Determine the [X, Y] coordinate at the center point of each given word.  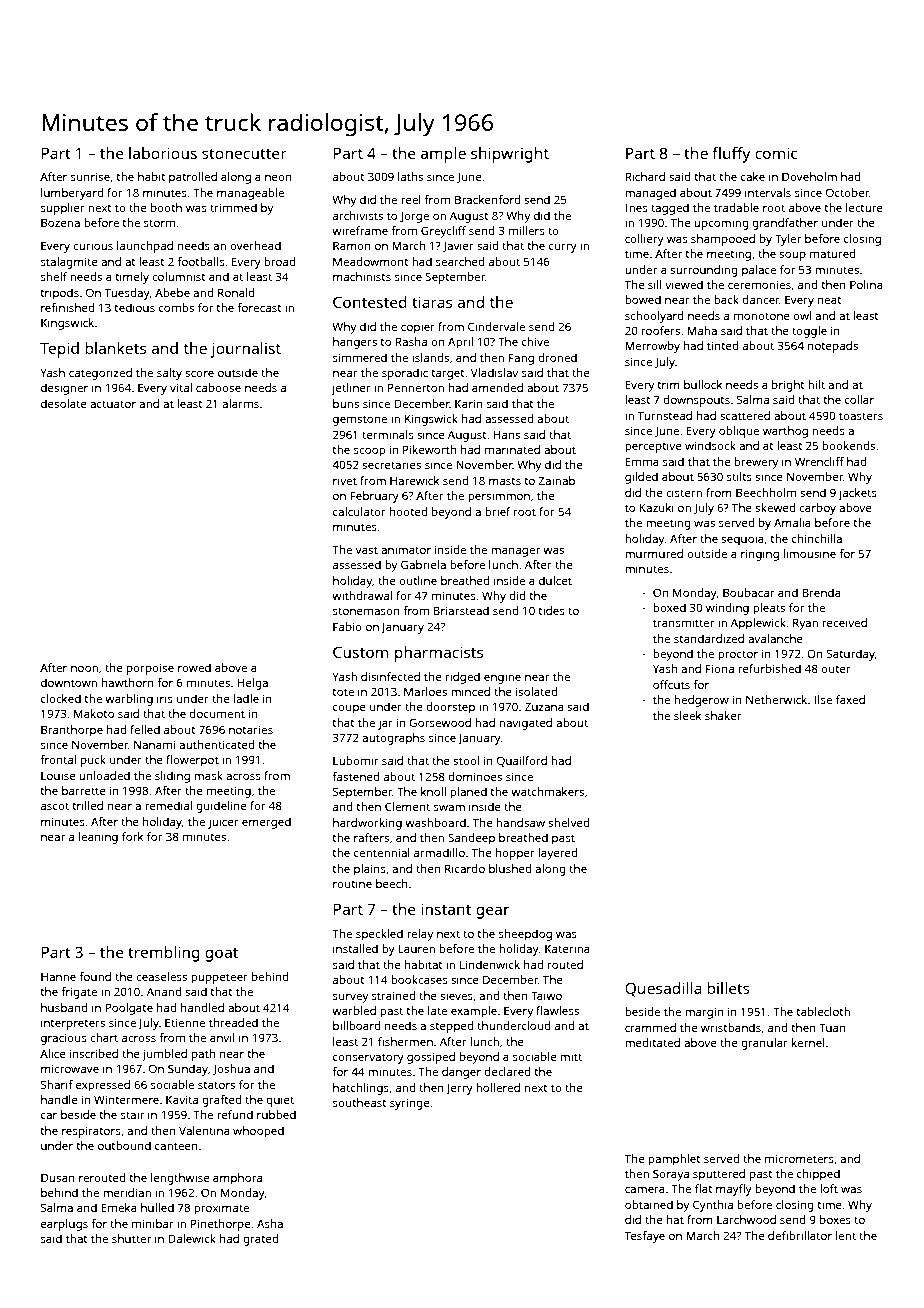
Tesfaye [645, 1237]
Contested [370, 302]
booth [166, 207]
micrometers [799, 1158]
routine [352, 883]
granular [764, 1044]
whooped [258, 1132]
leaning [98, 838]
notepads [833, 347]
